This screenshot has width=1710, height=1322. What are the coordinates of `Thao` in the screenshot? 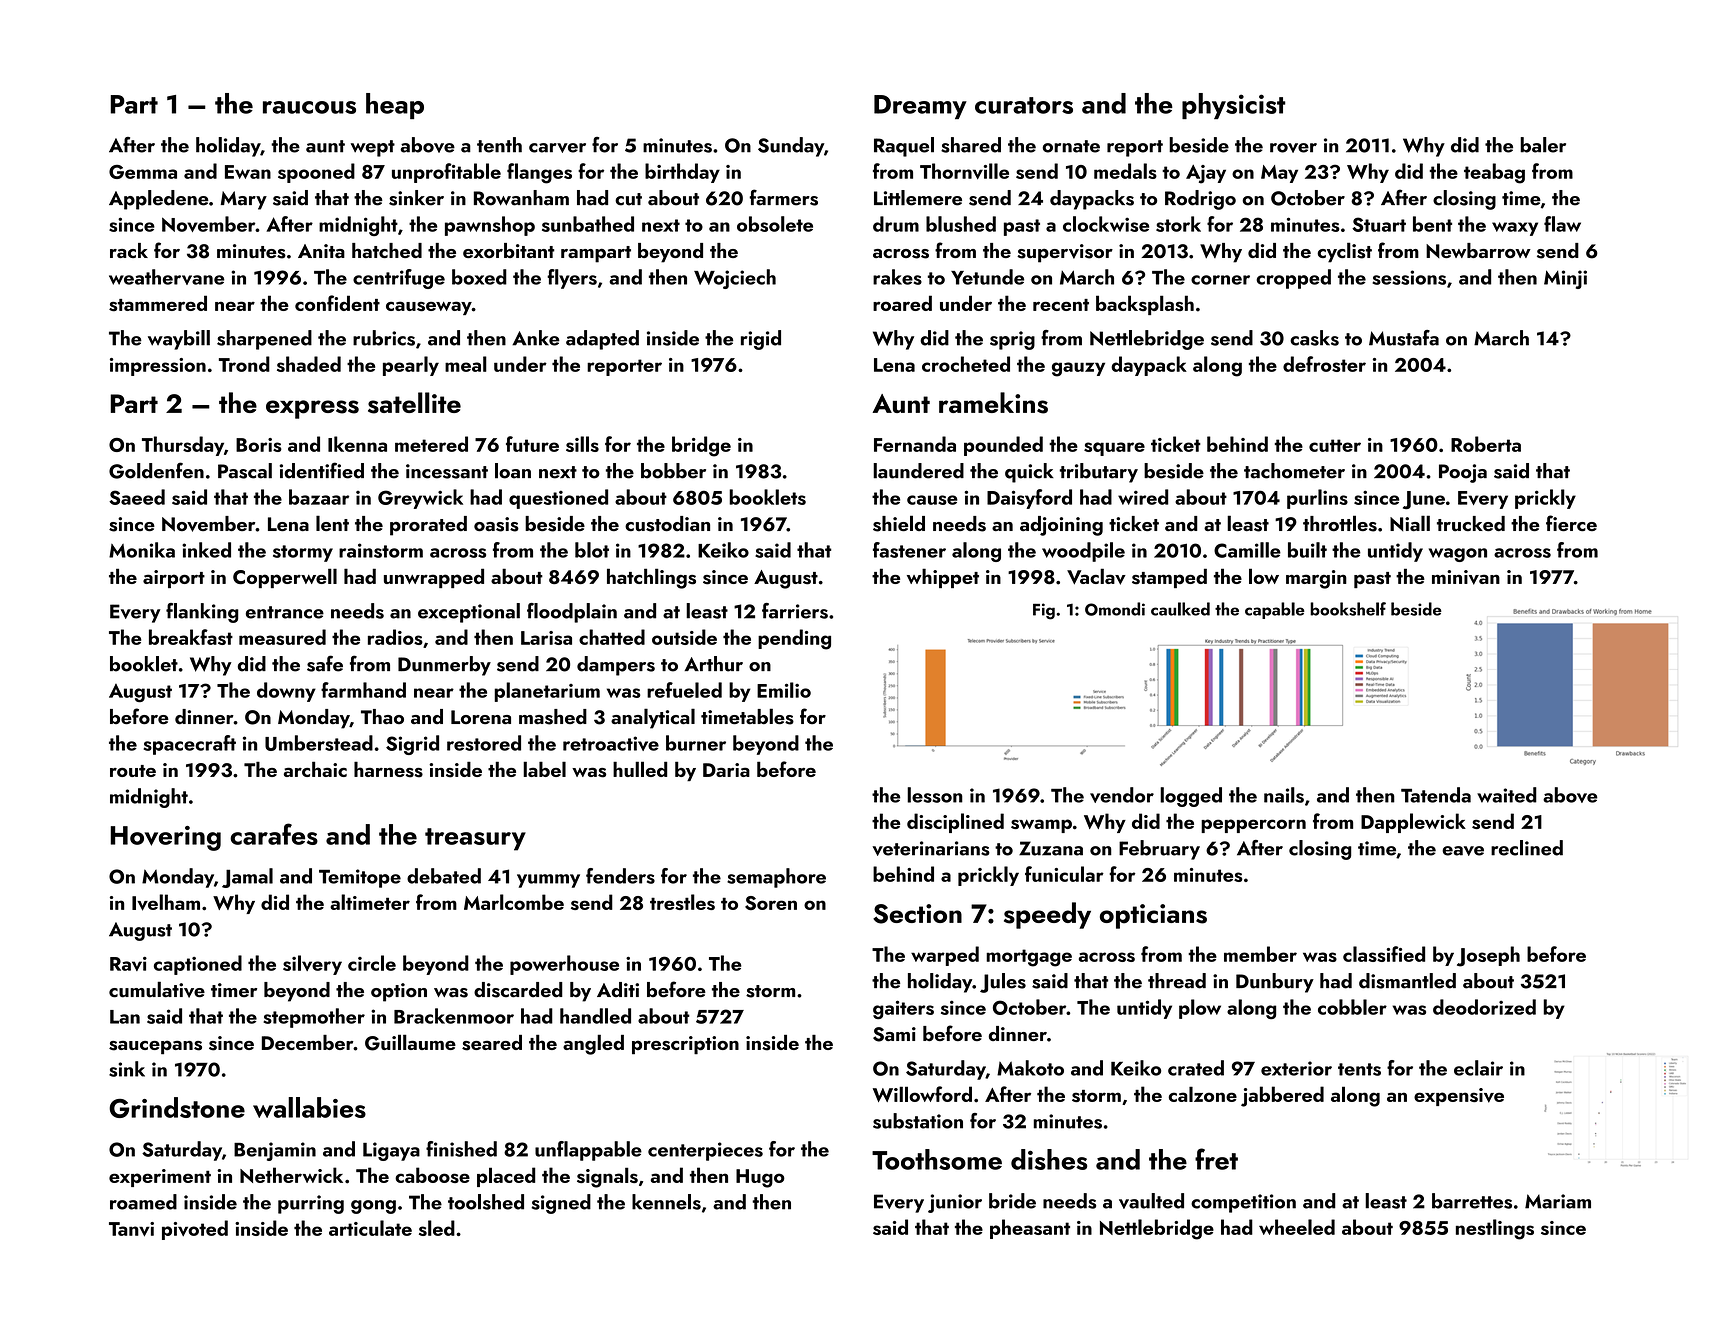 It's located at (382, 717).
